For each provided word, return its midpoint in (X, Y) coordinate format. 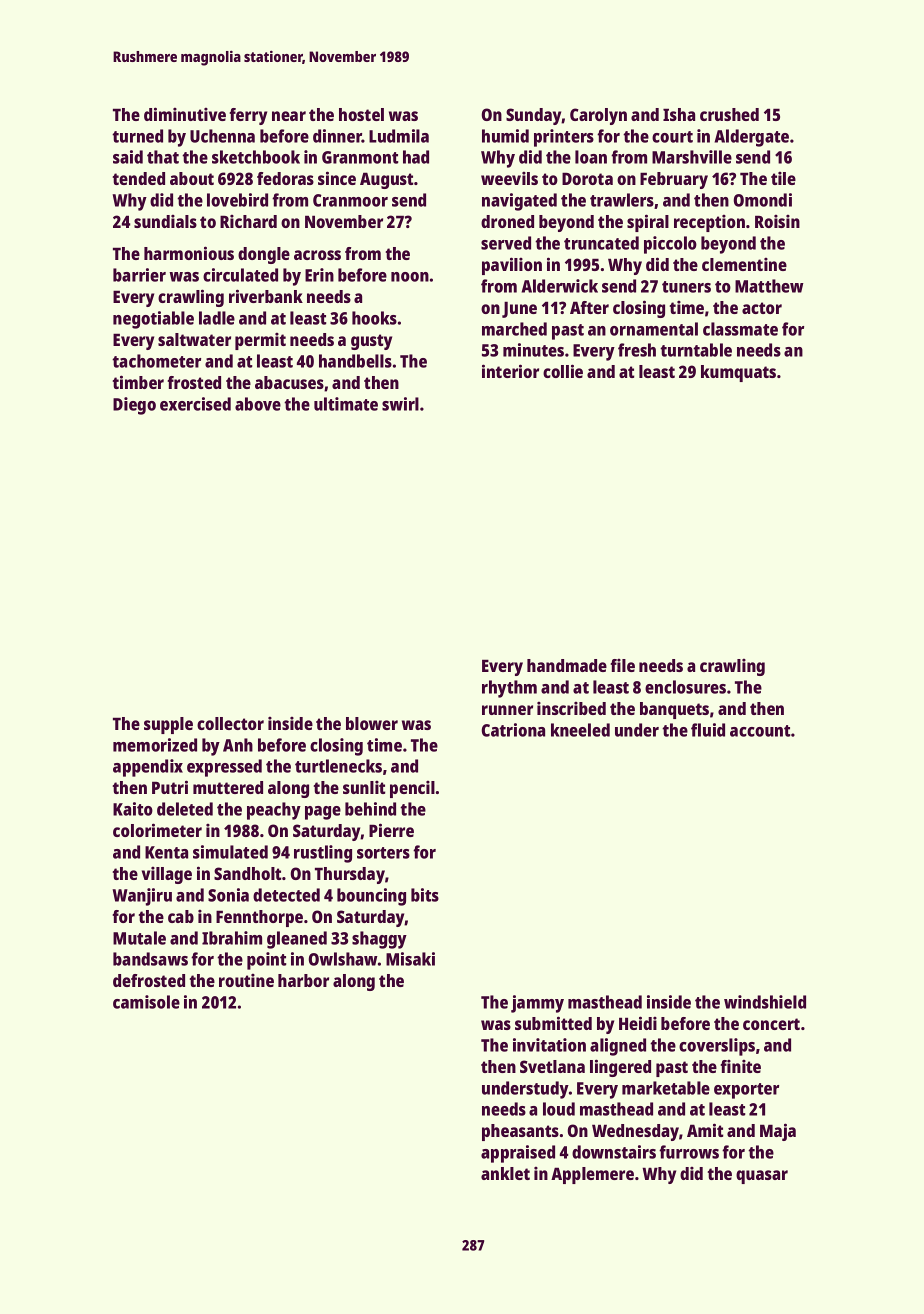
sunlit (364, 787)
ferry (248, 116)
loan (591, 157)
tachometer (156, 361)
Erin (319, 275)
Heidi (638, 1023)
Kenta (166, 852)
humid (505, 136)
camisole (146, 1002)
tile (783, 178)
